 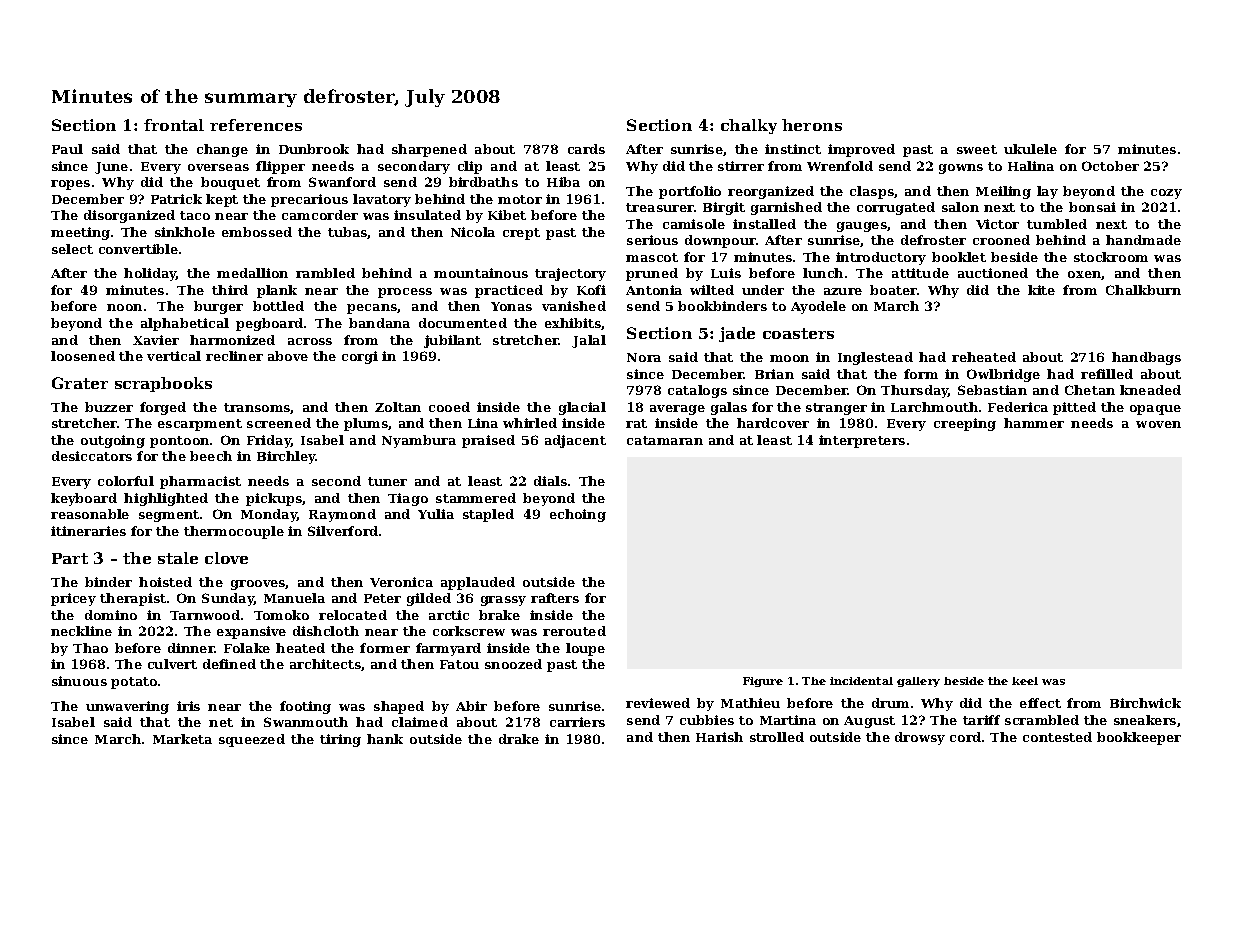 What do you see at coordinates (862, 441) in the screenshot?
I see `interpreters` at bounding box center [862, 441].
